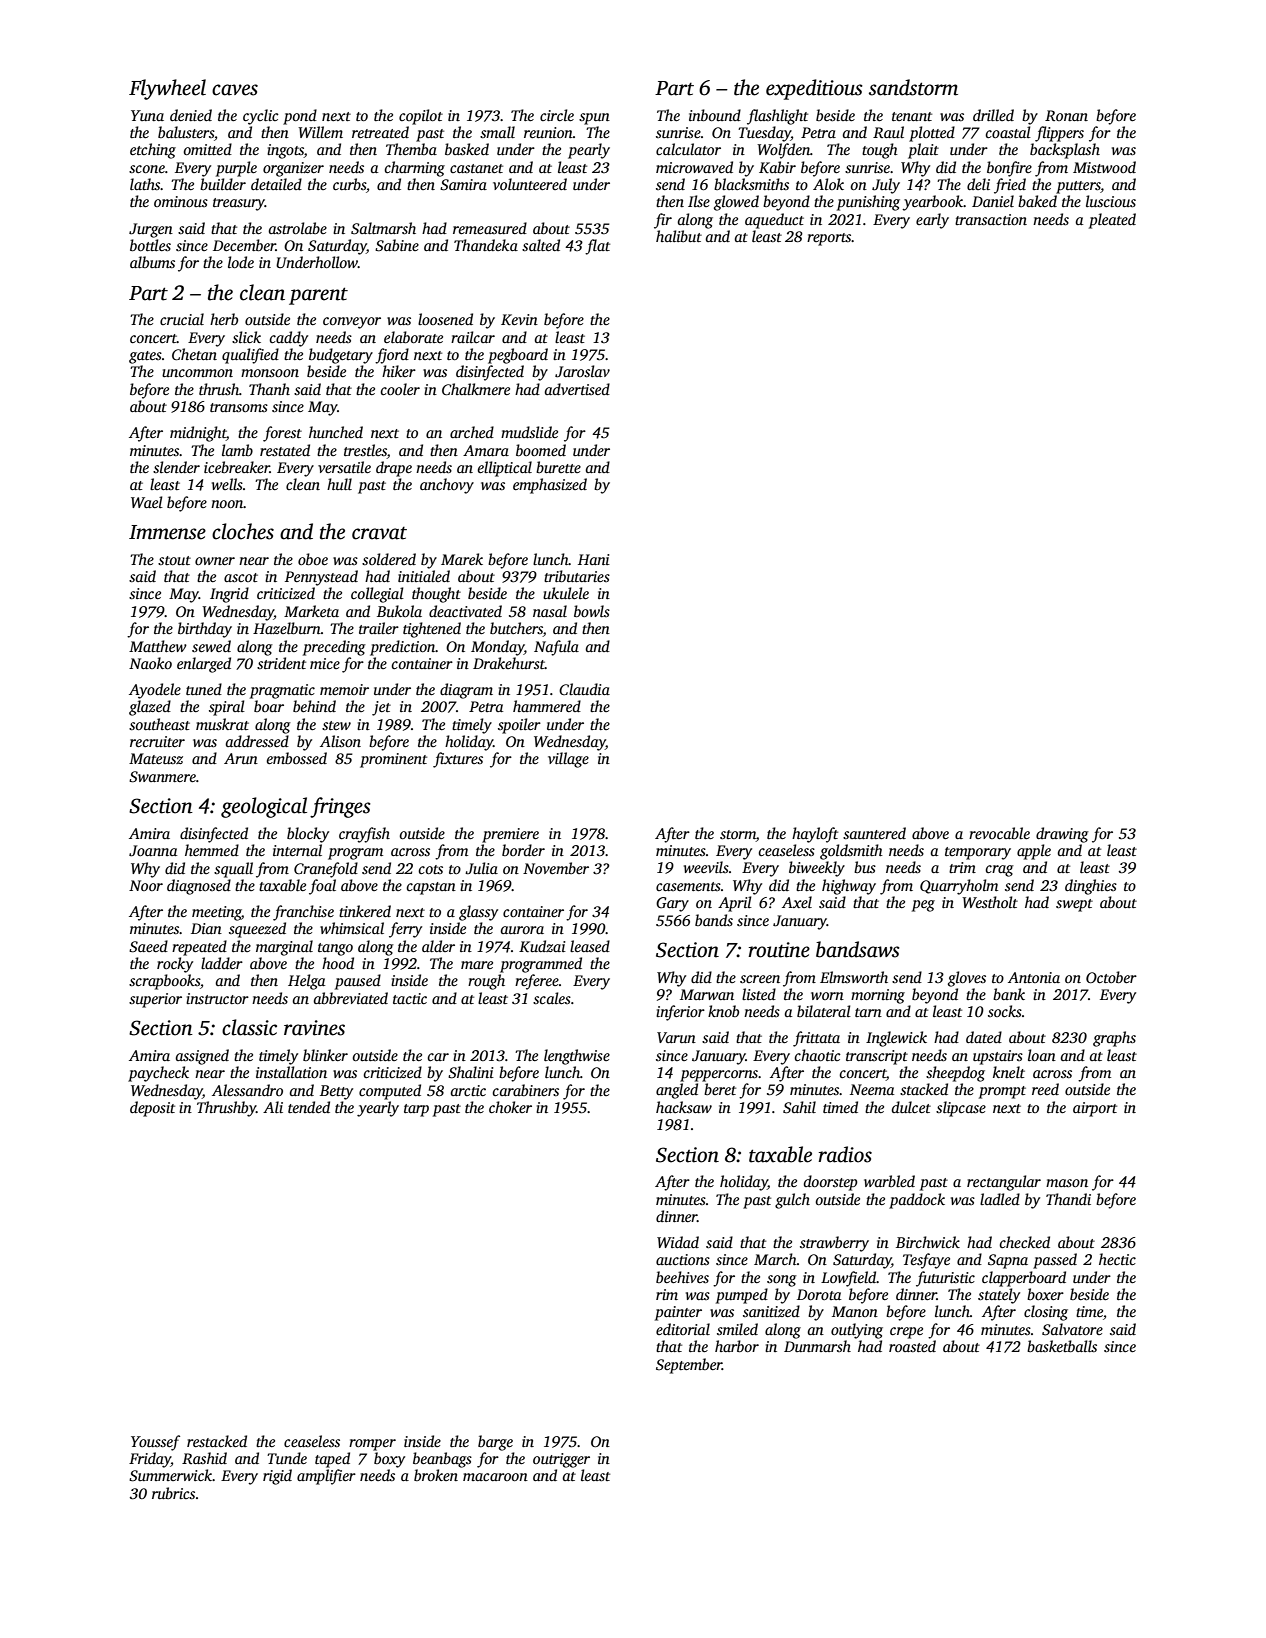  Describe the element at coordinates (1034, 977) in the screenshot. I see `Antonia` at that location.
